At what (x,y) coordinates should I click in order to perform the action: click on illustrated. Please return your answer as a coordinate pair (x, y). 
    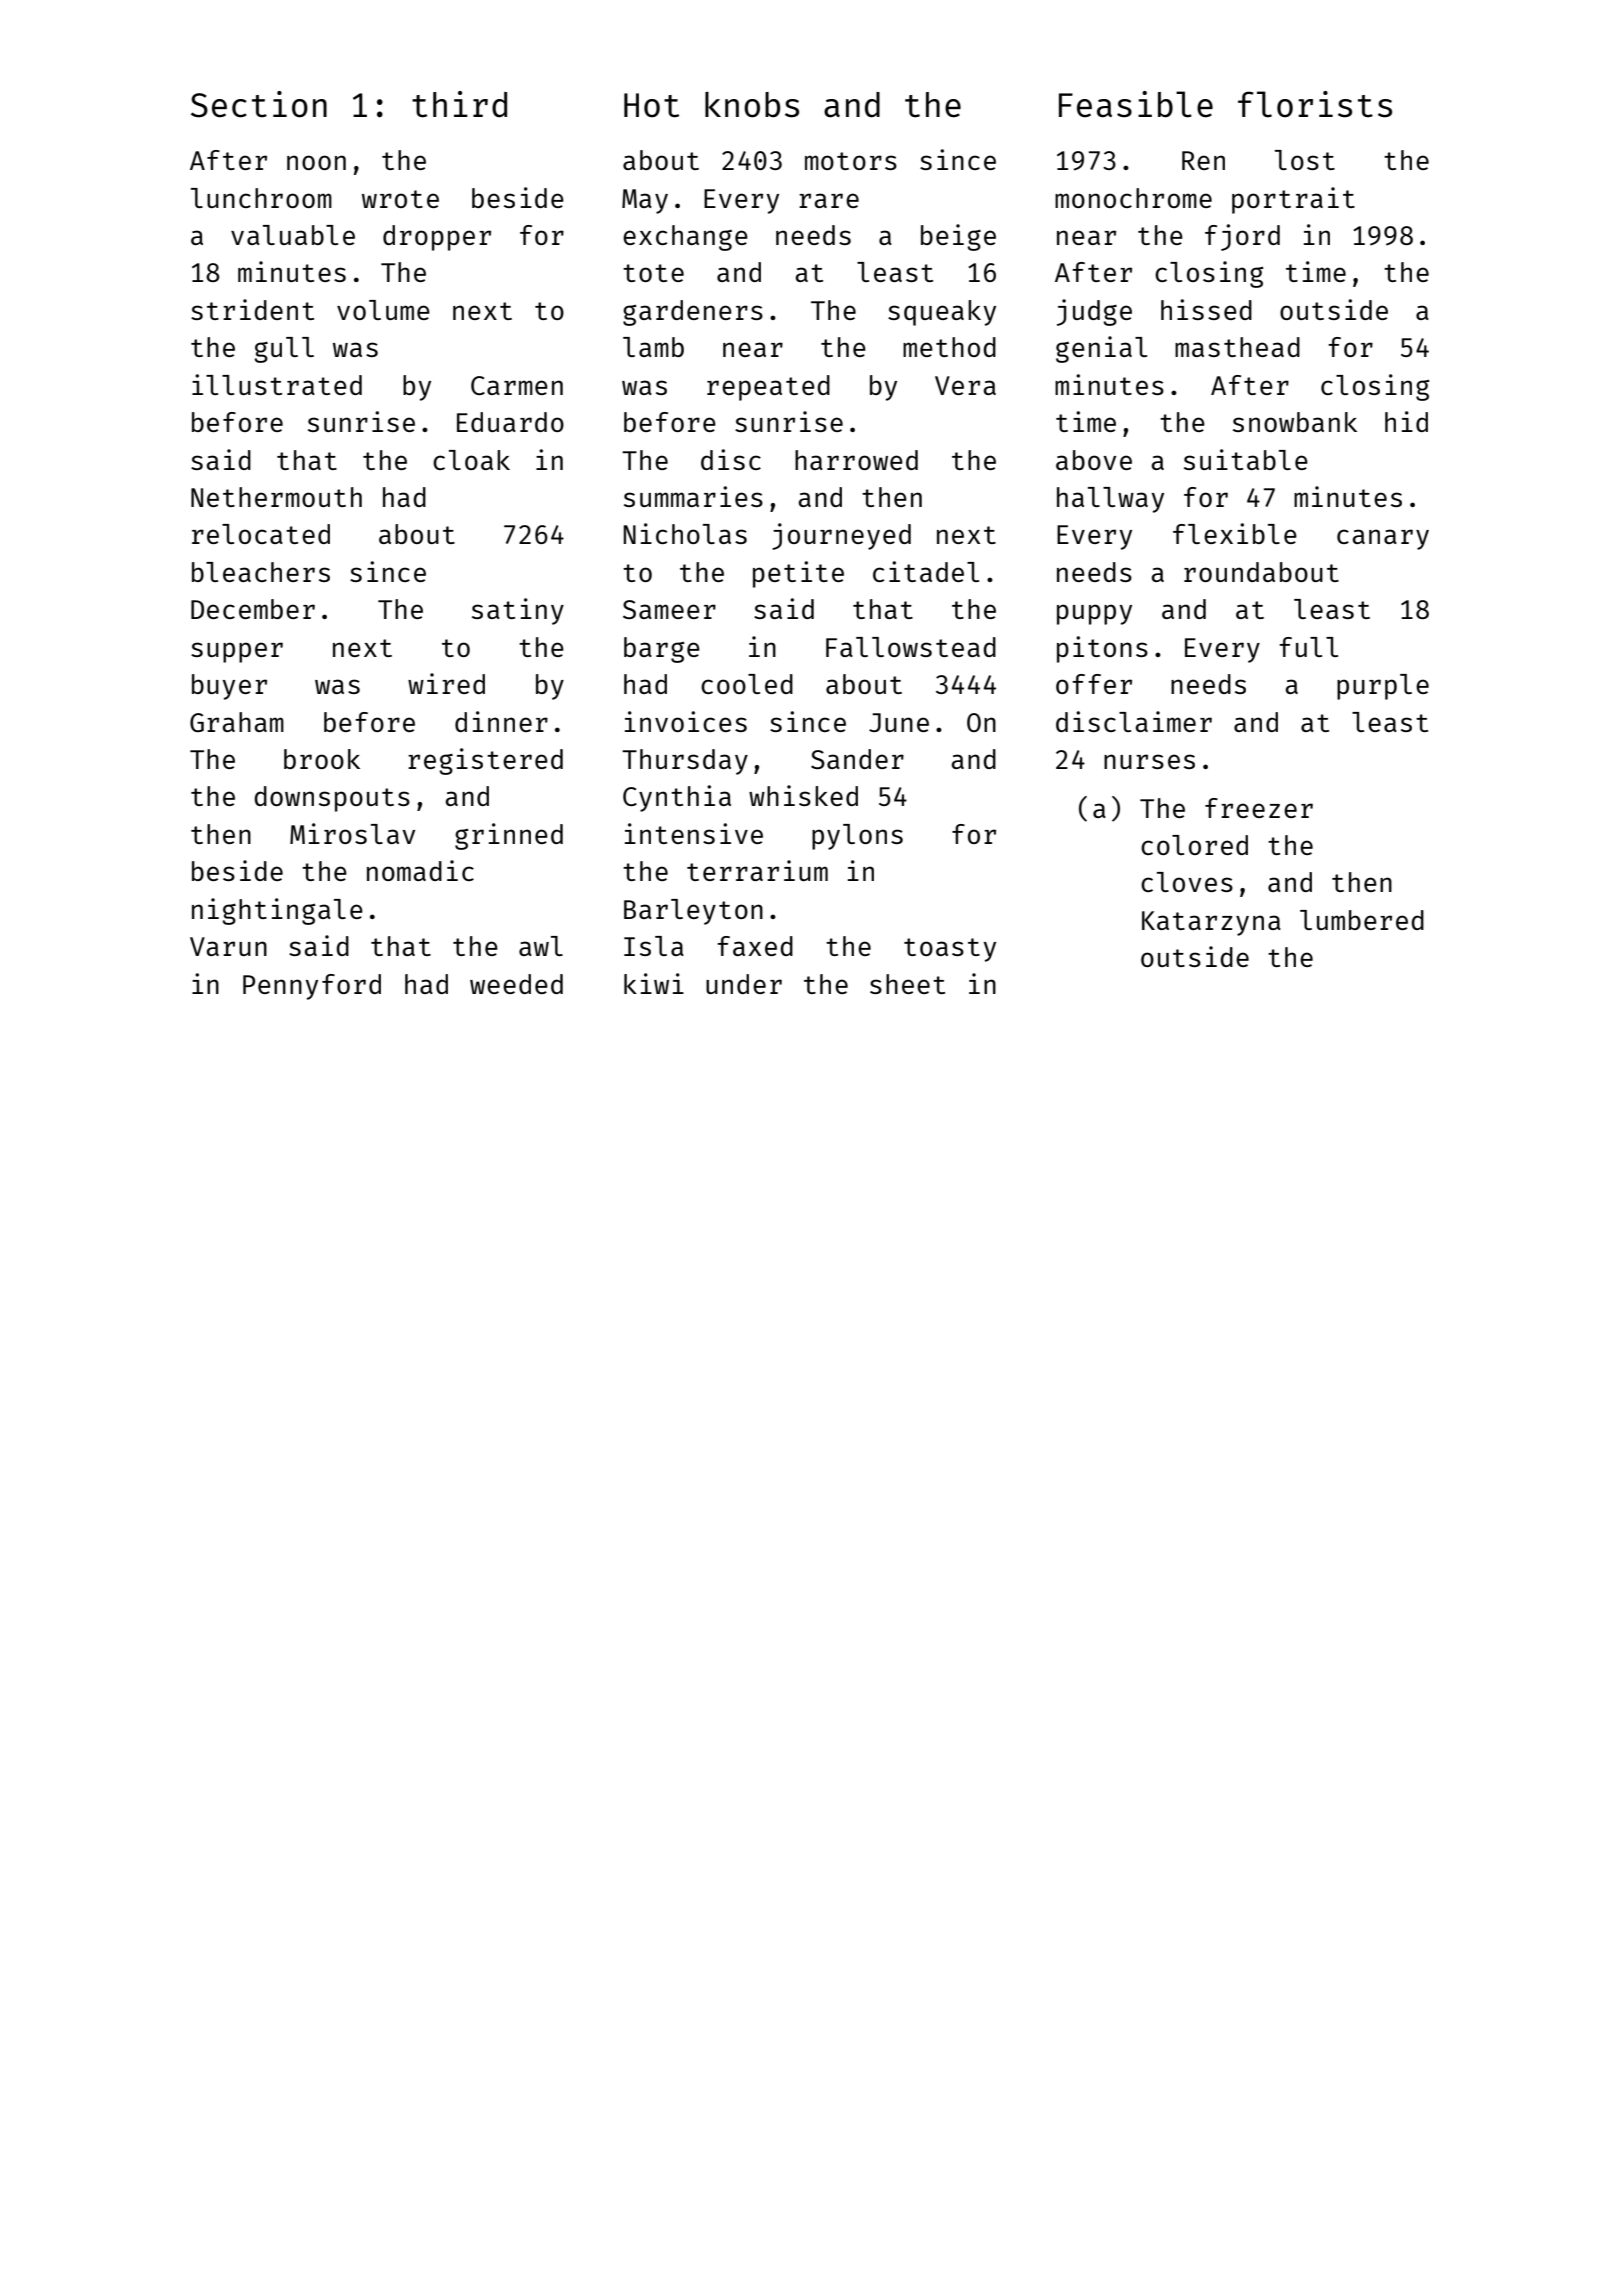
    Looking at the image, I should click on (277, 384).
